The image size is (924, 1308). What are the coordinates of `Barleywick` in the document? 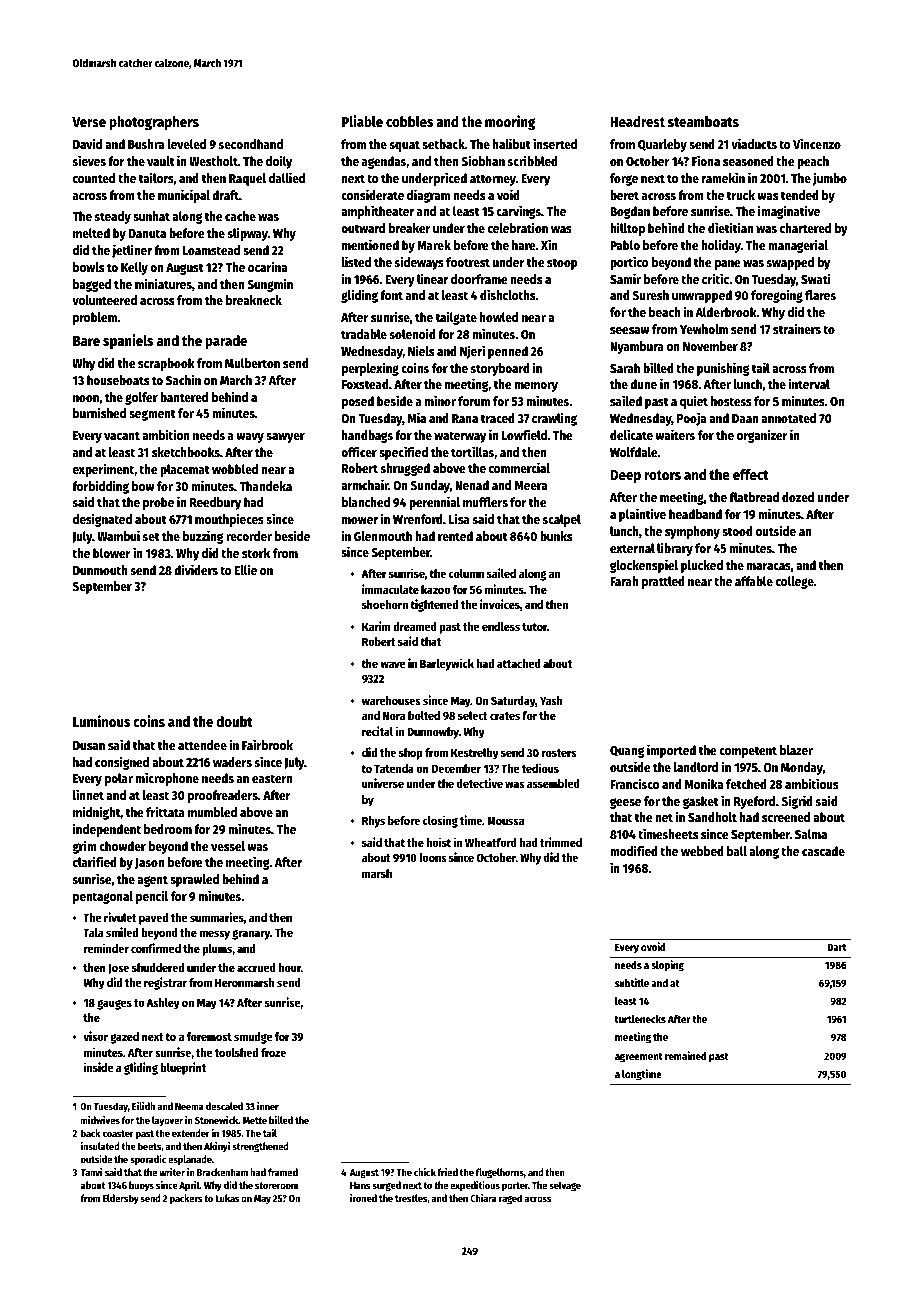 It's located at (447, 664).
